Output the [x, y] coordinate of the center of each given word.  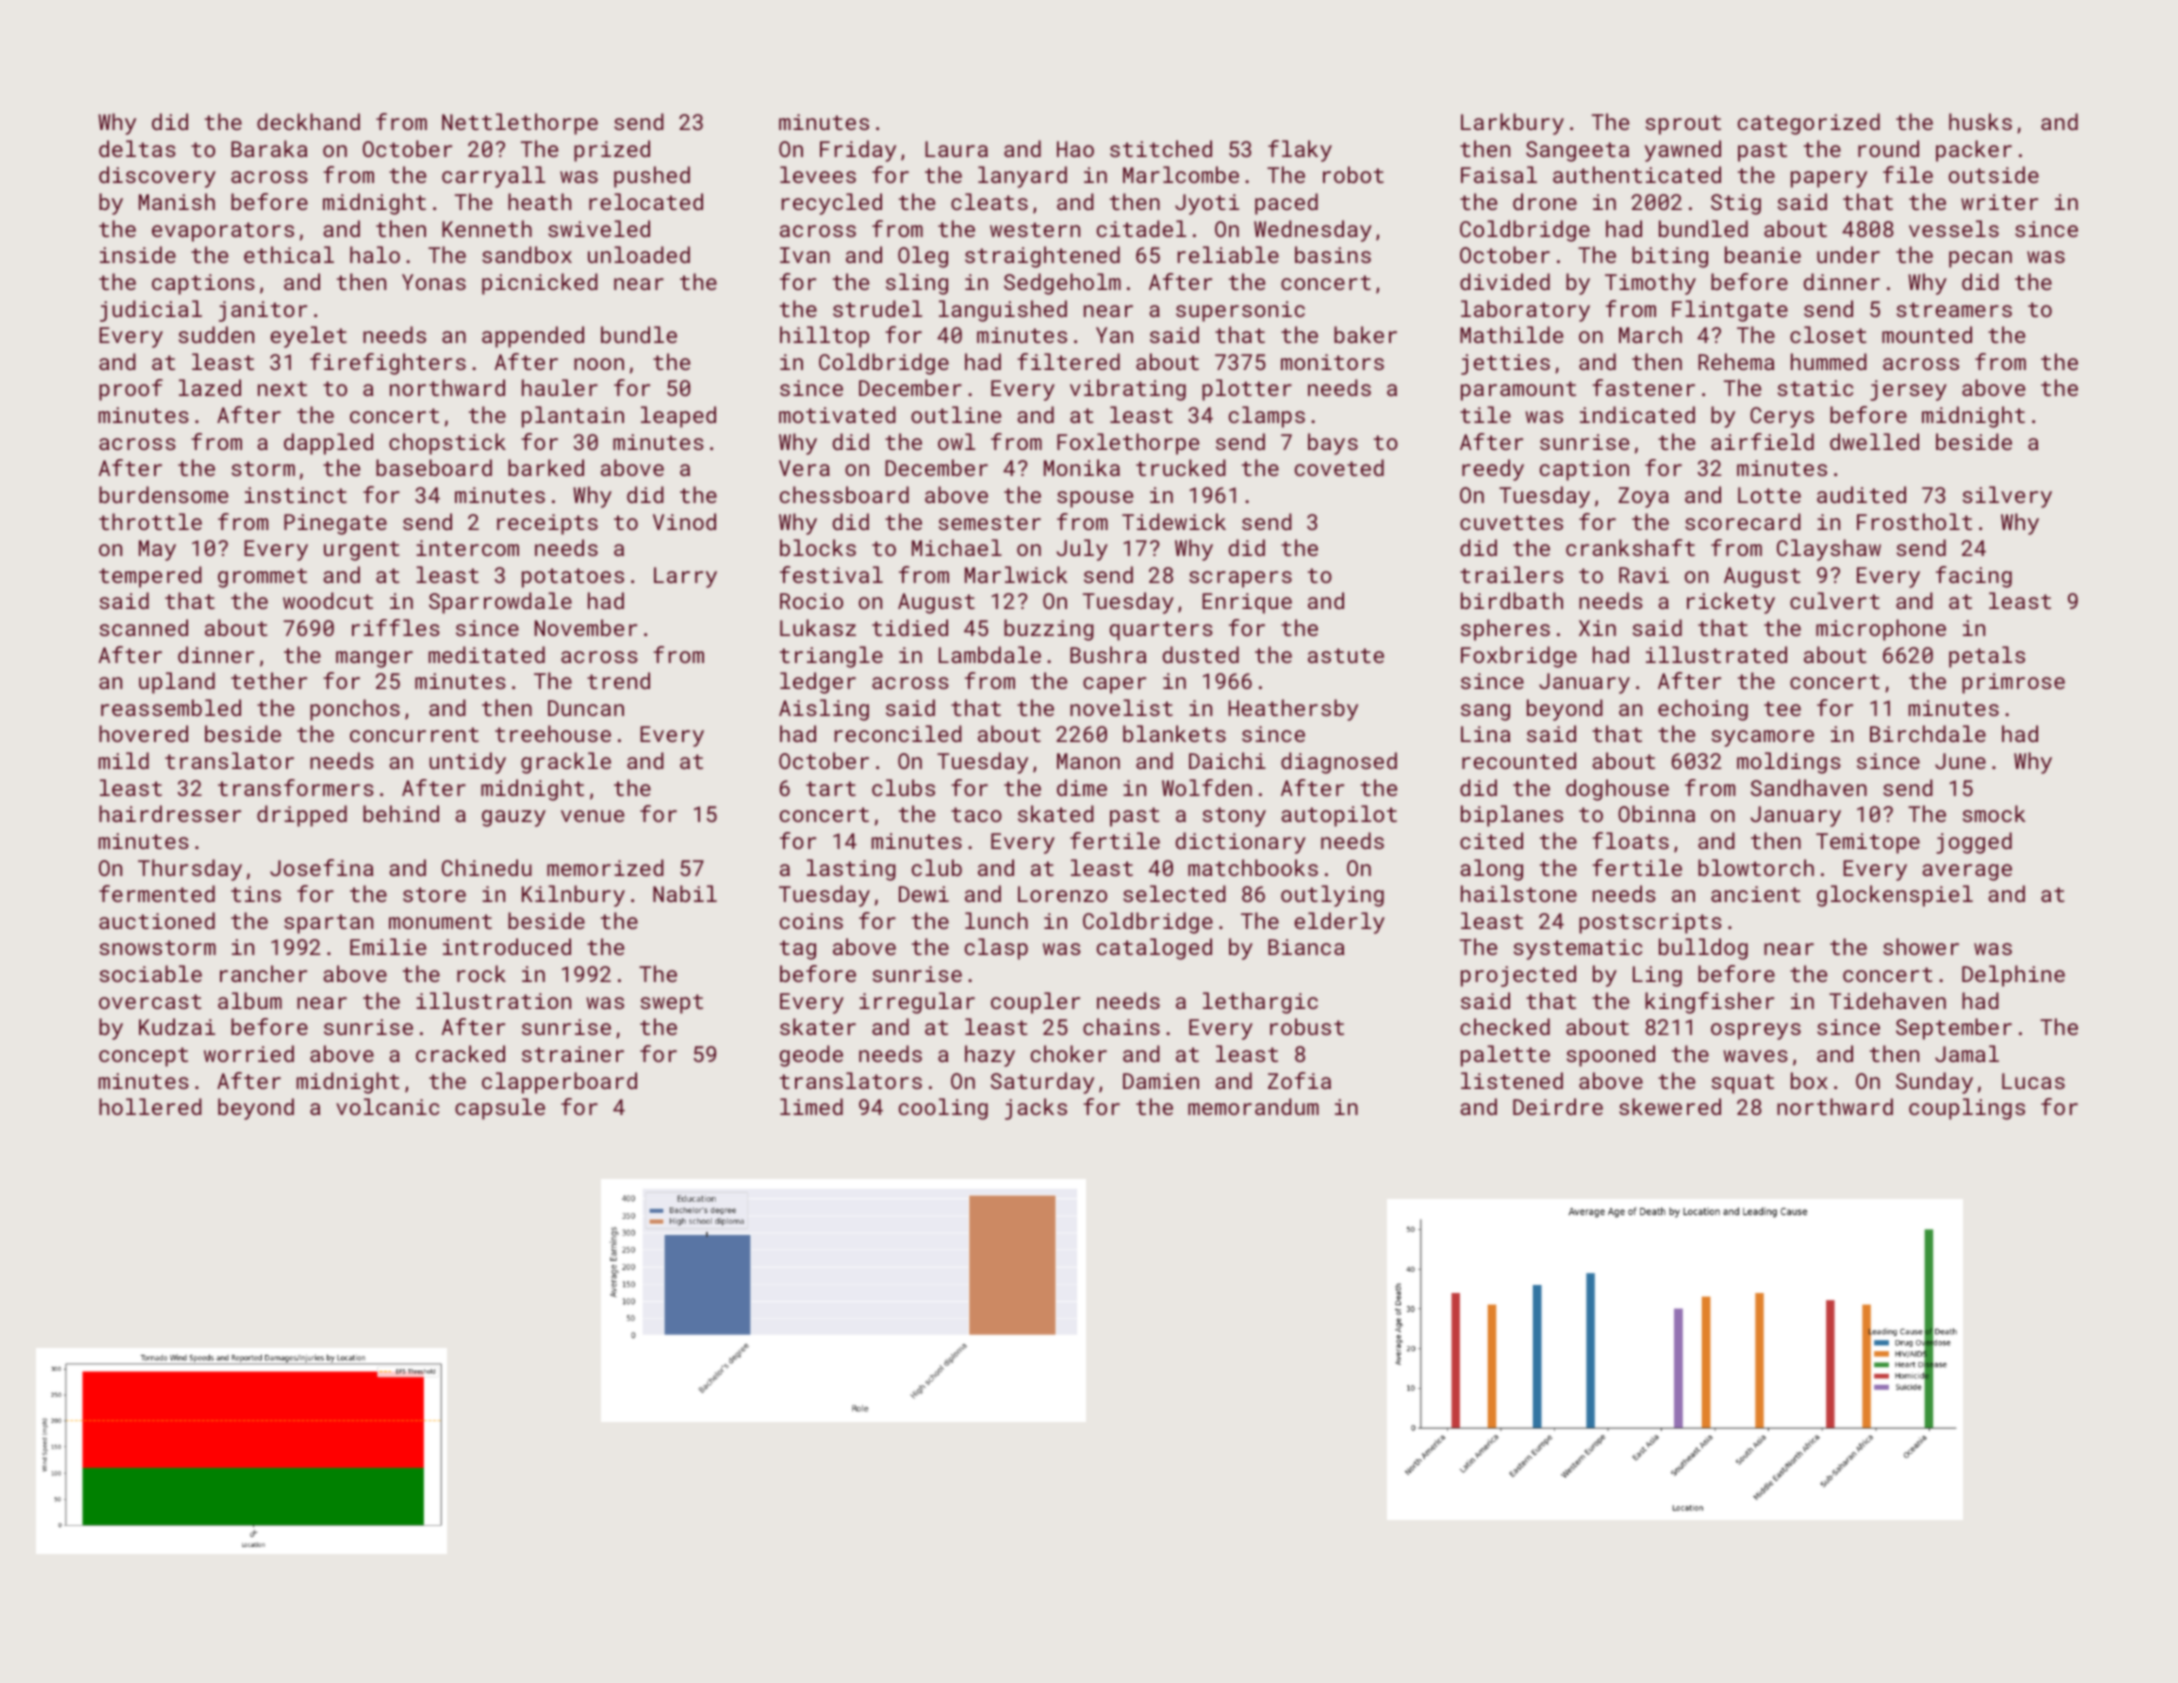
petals [1987, 657]
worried [249, 1053]
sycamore [1763, 738]
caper [1114, 685]
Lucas [2033, 1081]
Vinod [684, 521]
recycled [832, 204]
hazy [990, 1056]
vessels [1954, 228]
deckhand [308, 121]
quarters [1161, 631]
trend [618, 680]
